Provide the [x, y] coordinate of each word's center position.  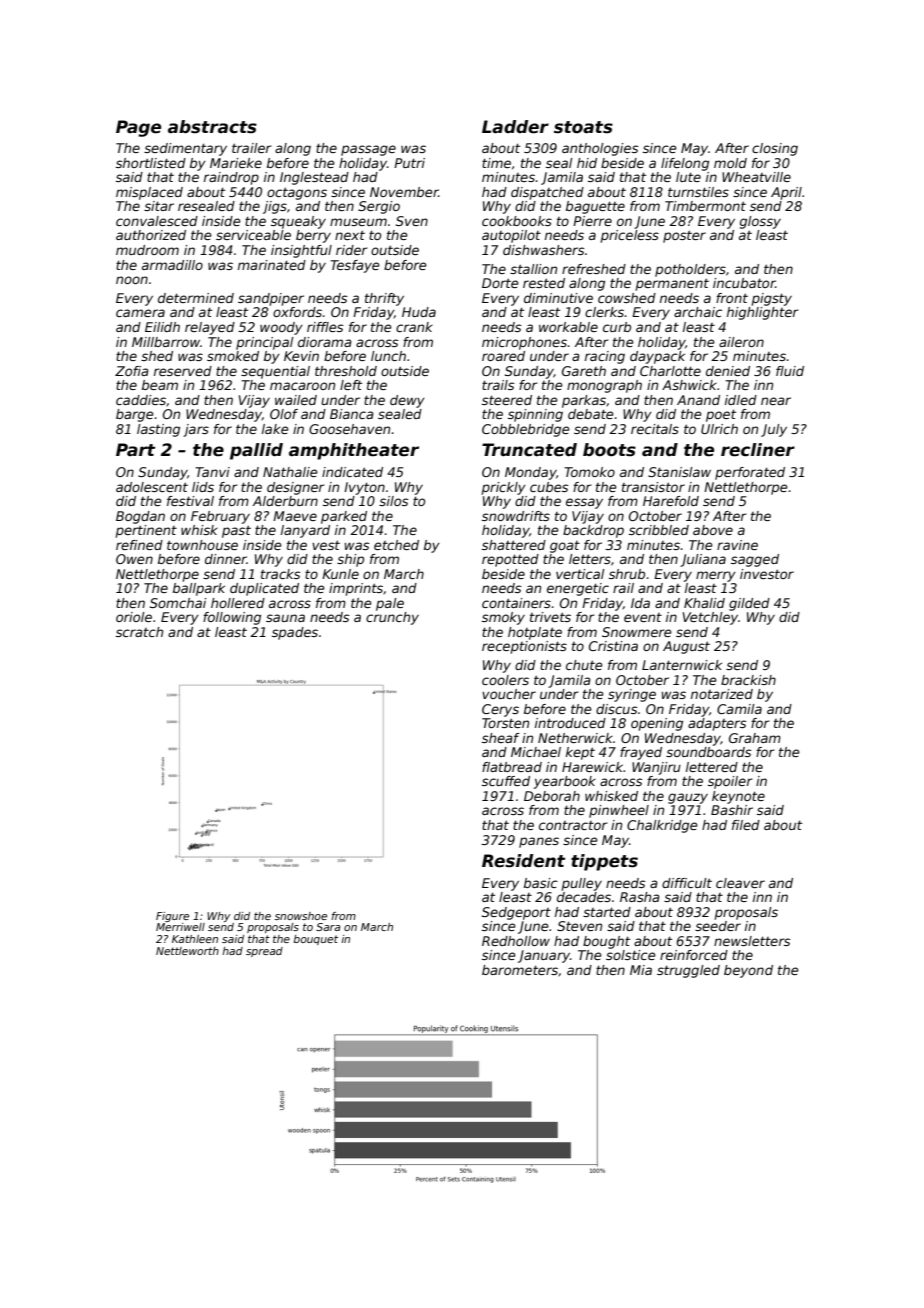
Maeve [295, 516]
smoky [503, 618]
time [496, 163]
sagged [755, 560]
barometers [520, 970]
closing [775, 149]
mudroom [147, 250]
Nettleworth [187, 951]
